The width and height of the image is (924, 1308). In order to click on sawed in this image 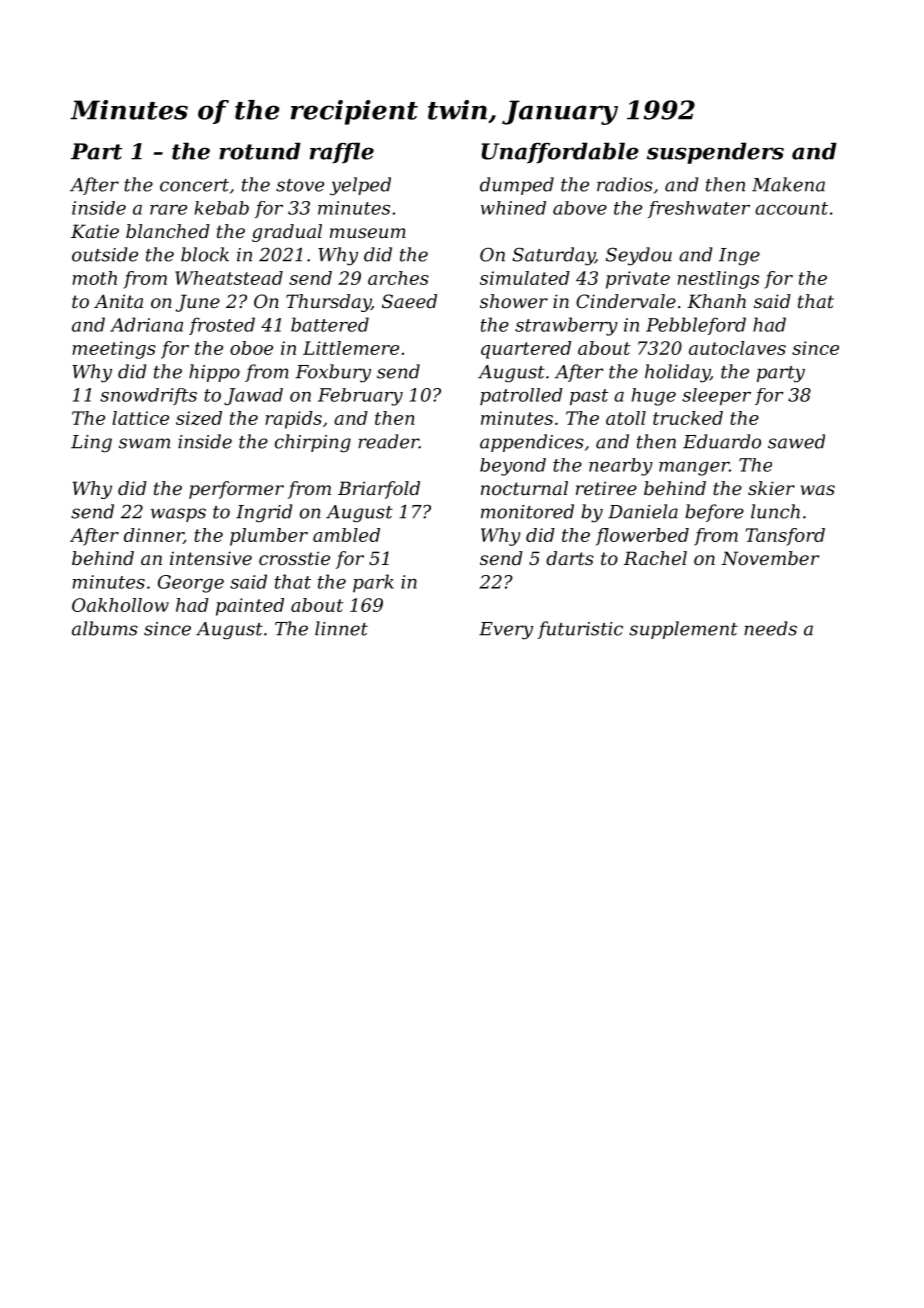, I will do `click(796, 441)`.
